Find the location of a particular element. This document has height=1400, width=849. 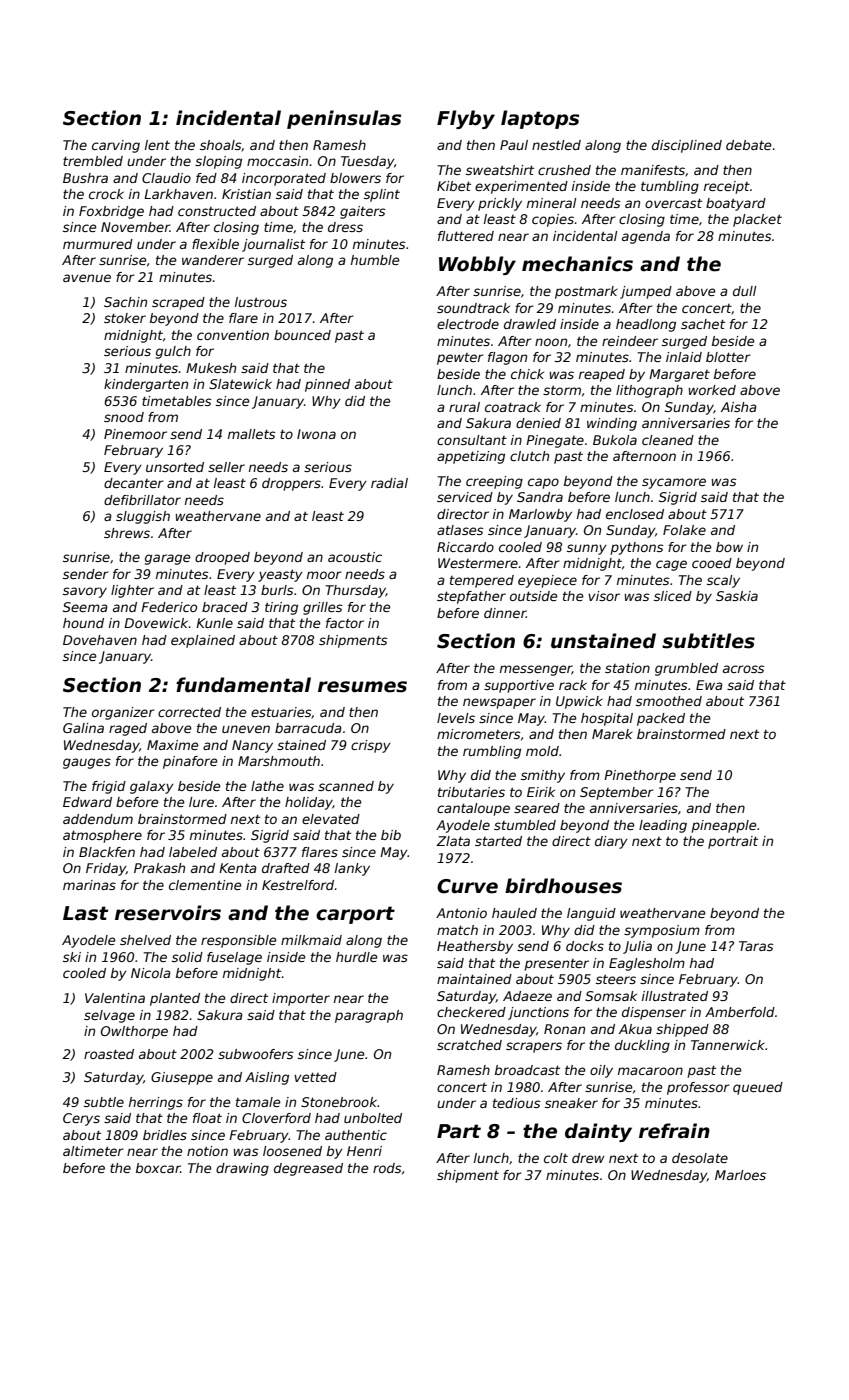

Cerys is located at coordinates (81, 1119).
